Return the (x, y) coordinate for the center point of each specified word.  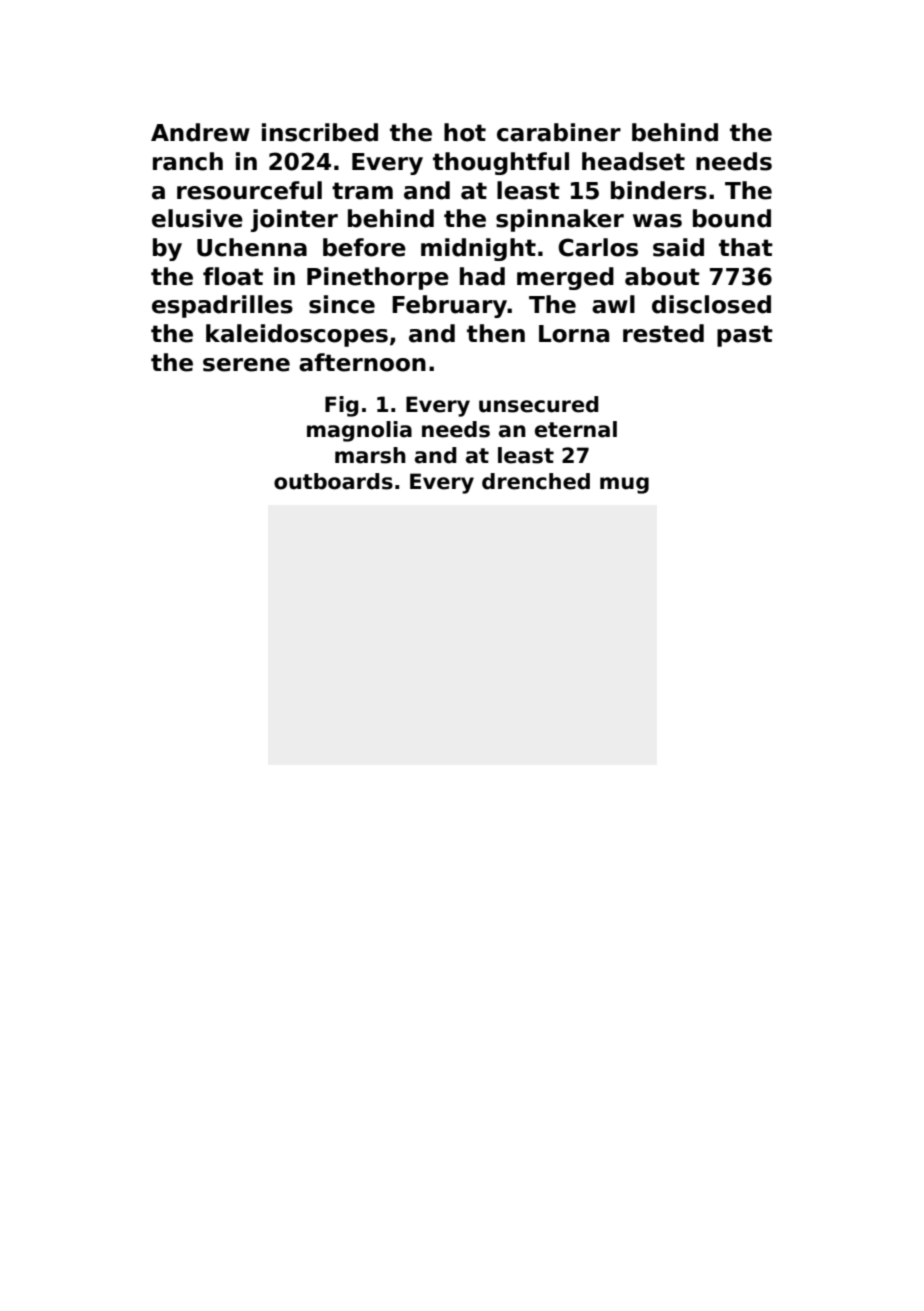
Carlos (598, 247)
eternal (576, 429)
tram (362, 191)
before (364, 247)
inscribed (320, 132)
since (342, 304)
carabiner (559, 132)
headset (633, 161)
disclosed (711, 304)
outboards (333, 481)
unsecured (539, 404)
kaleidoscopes (297, 335)
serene (246, 365)
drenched (536, 481)
